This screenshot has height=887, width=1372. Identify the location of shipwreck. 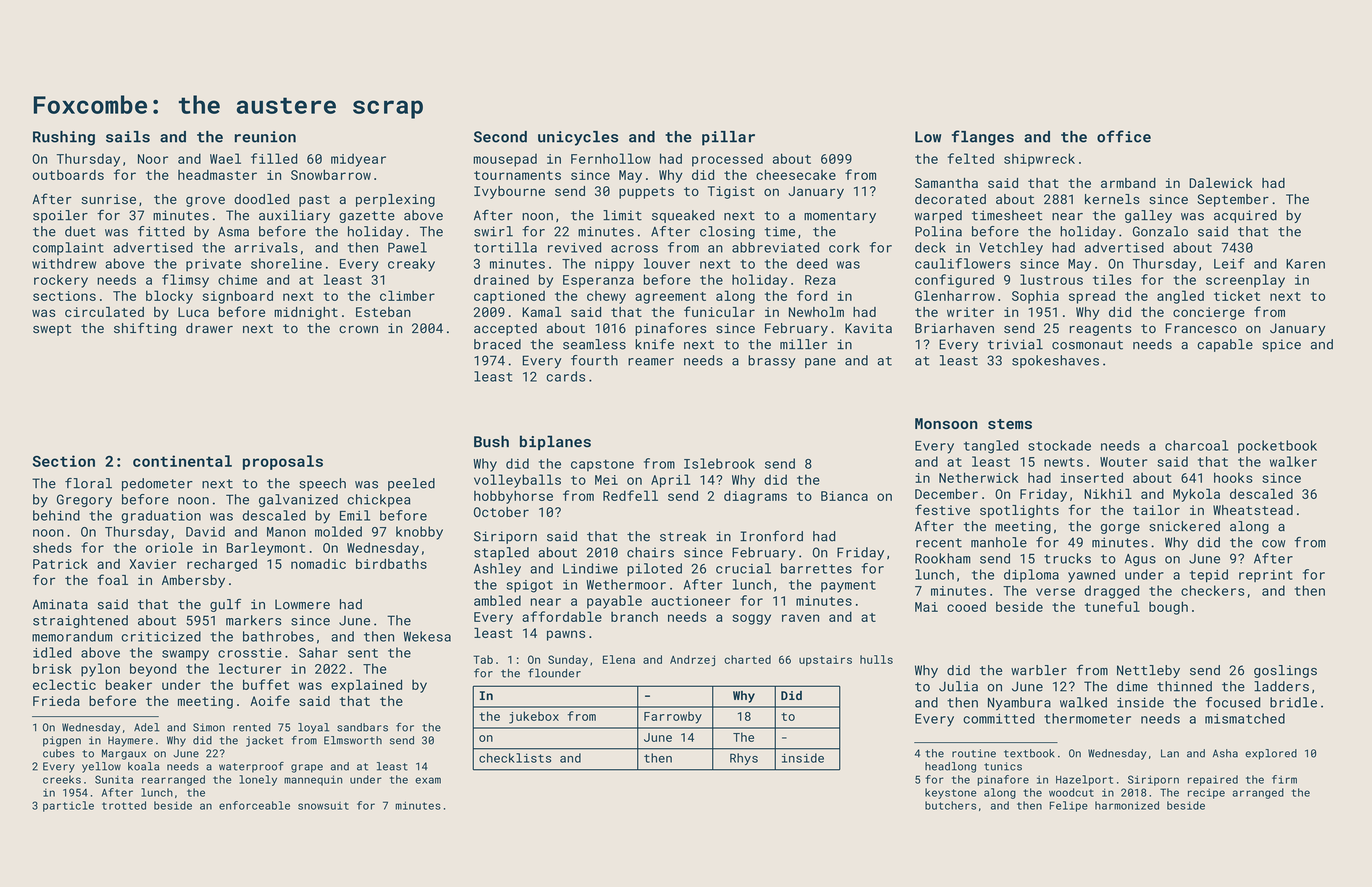
(1039, 160).
